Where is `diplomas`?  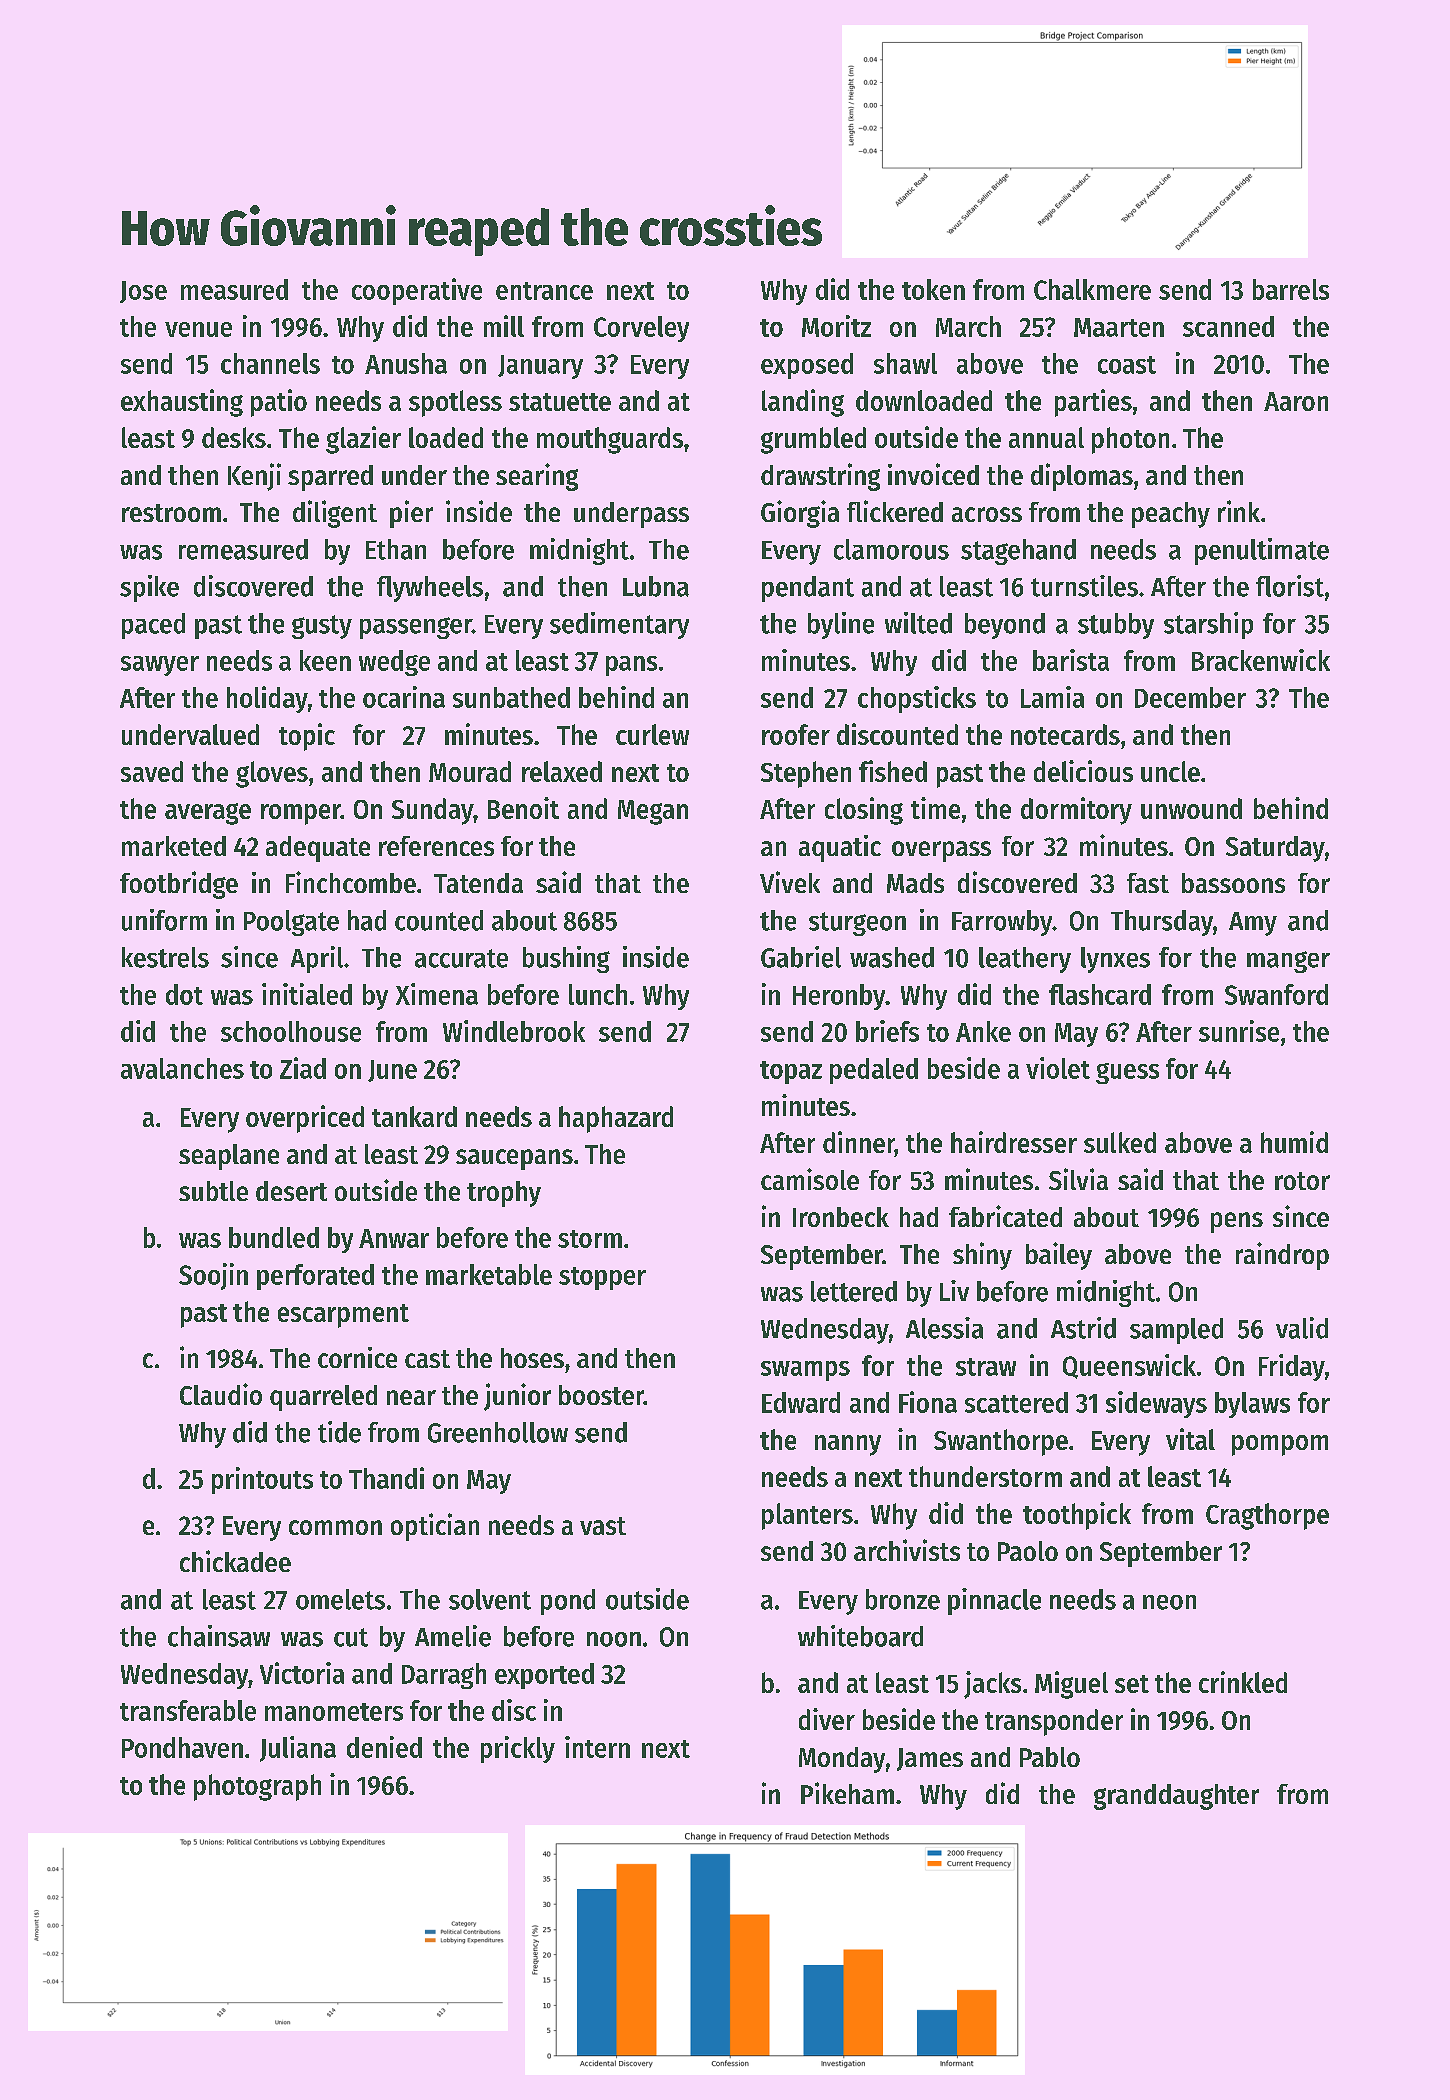
diplomas is located at coordinates (1082, 477).
